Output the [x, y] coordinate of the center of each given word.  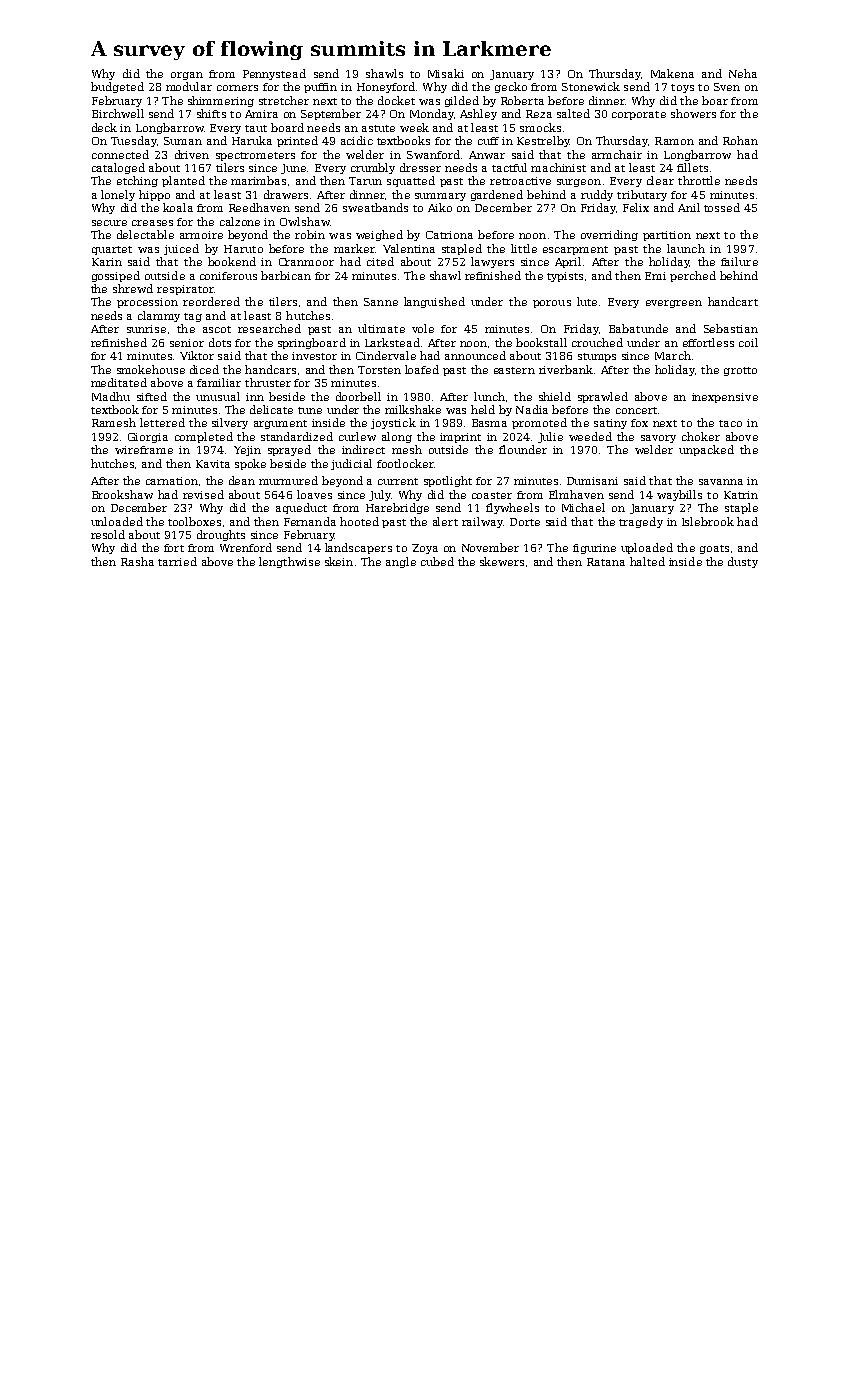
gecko [511, 87]
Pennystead [274, 74]
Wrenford [246, 547]
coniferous [228, 276]
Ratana [606, 562]
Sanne [381, 302]
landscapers [358, 548]
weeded [590, 436]
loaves [314, 494]
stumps [597, 357]
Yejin [247, 451]
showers [693, 113]
